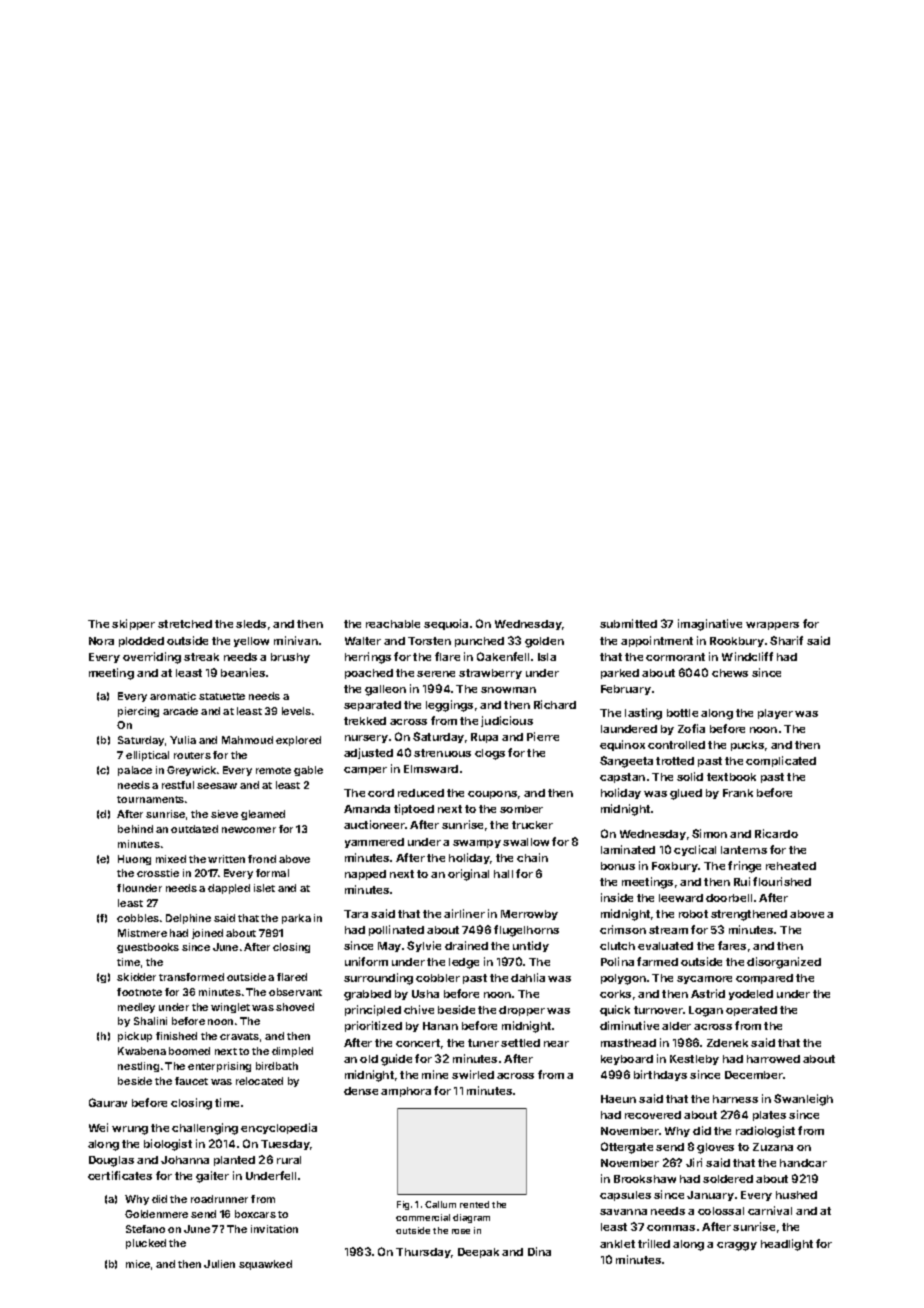  What do you see at coordinates (138, 1264) in the document?
I see `mice` at bounding box center [138, 1264].
